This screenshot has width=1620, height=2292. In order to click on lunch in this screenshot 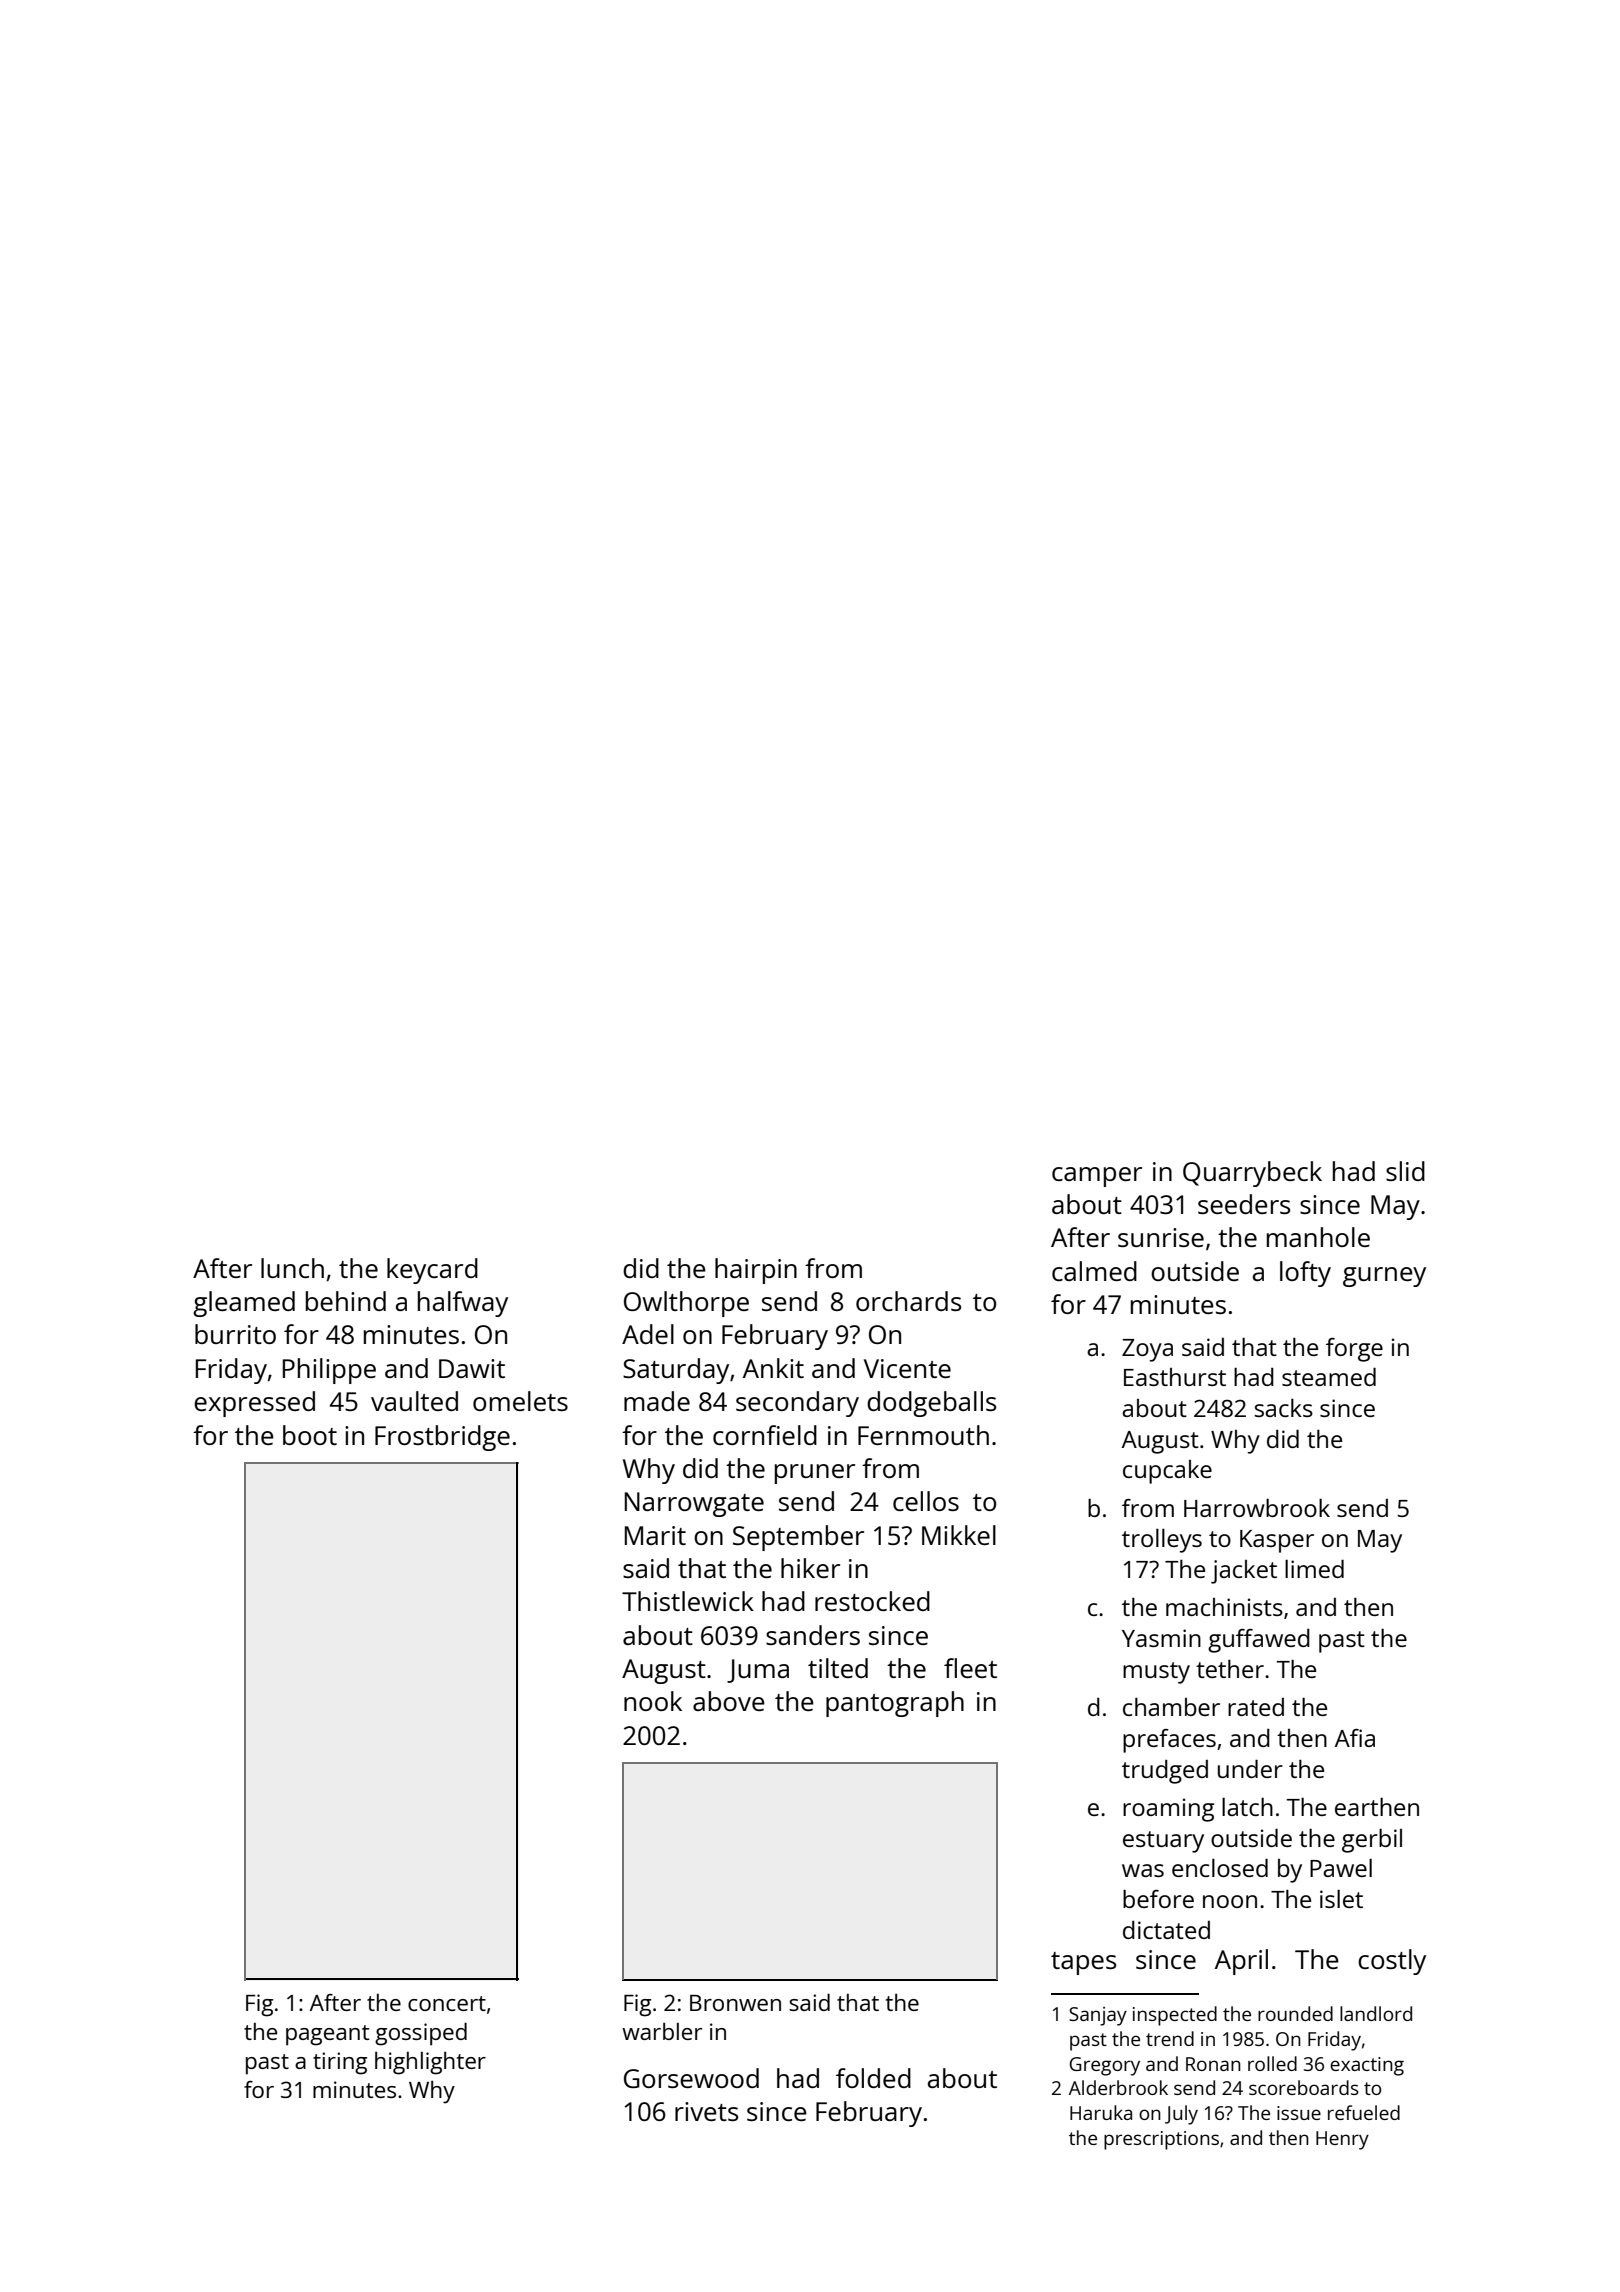, I will do `click(292, 1268)`.
